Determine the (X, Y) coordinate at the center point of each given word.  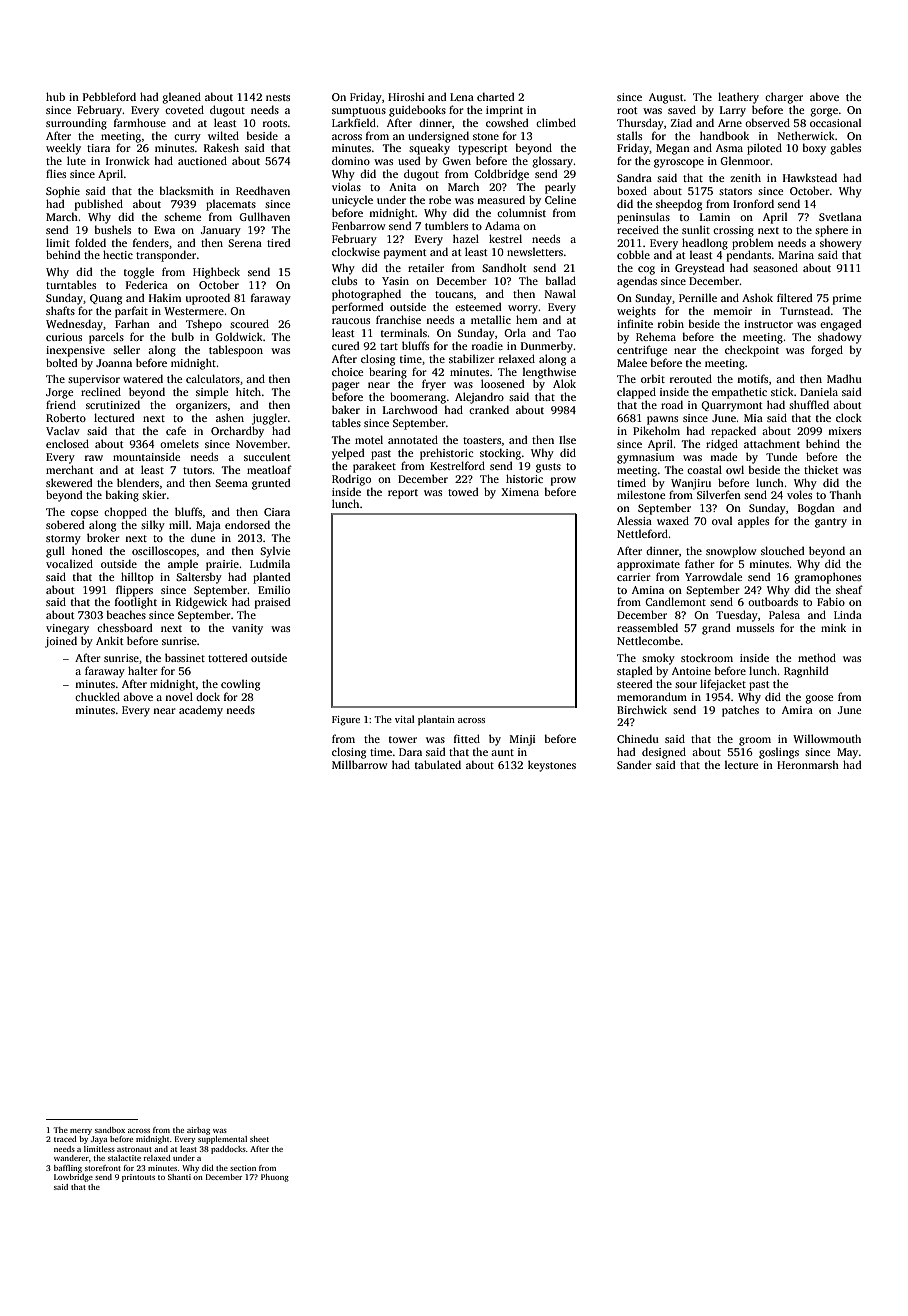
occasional (835, 123)
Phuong (275, 1178)
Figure (346, 721)
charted (496, 96)
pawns (662, 420)
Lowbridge (73, 1178)
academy (201, 711)
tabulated (438, 764)
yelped (348, 454)
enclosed (67, 443)
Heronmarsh (808, 764)
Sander (634, 764)
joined (61, 642)
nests (278, 97)
